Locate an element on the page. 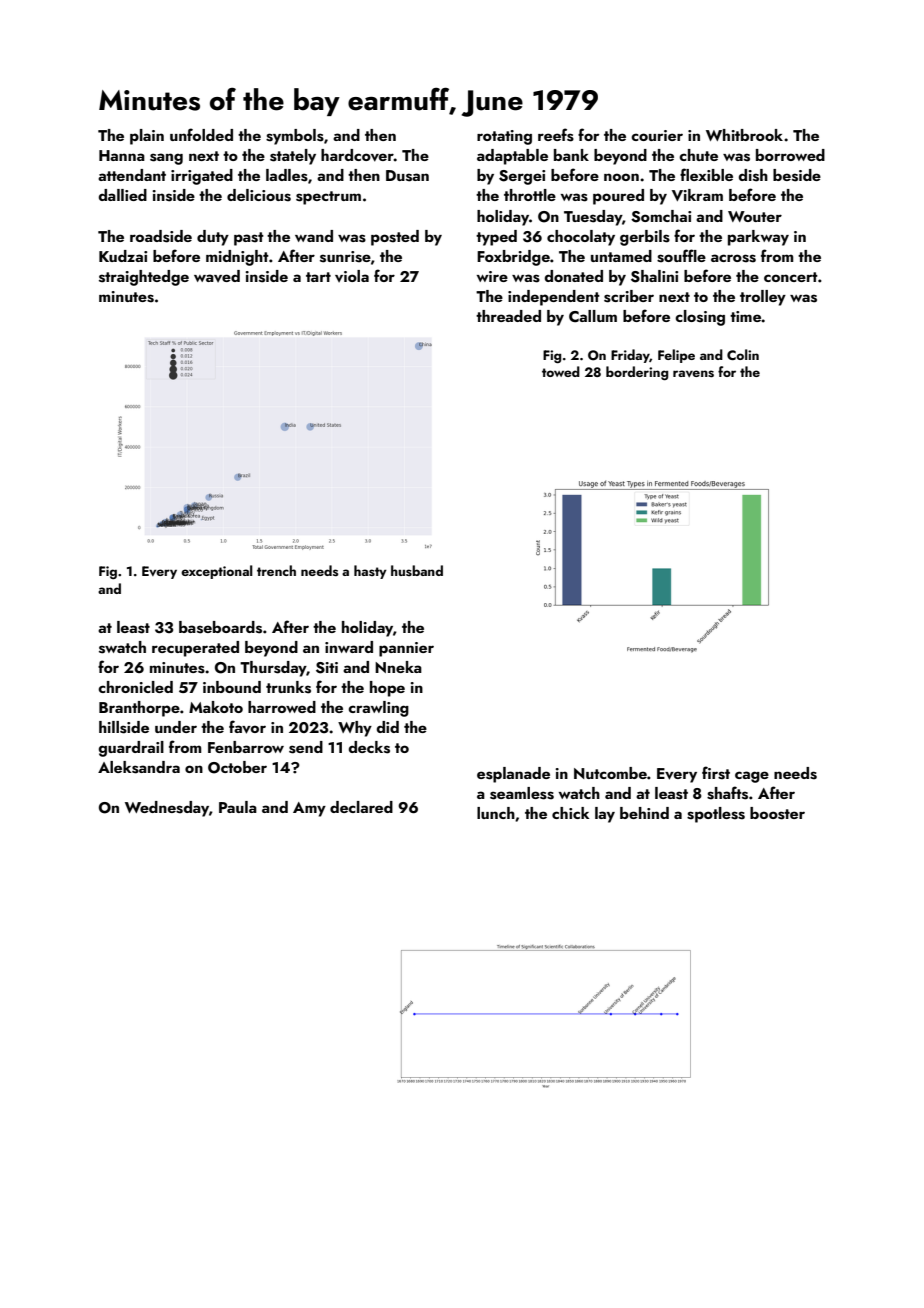 This page has height=1308, width=924. cage is located at coordinates (752, 777).
